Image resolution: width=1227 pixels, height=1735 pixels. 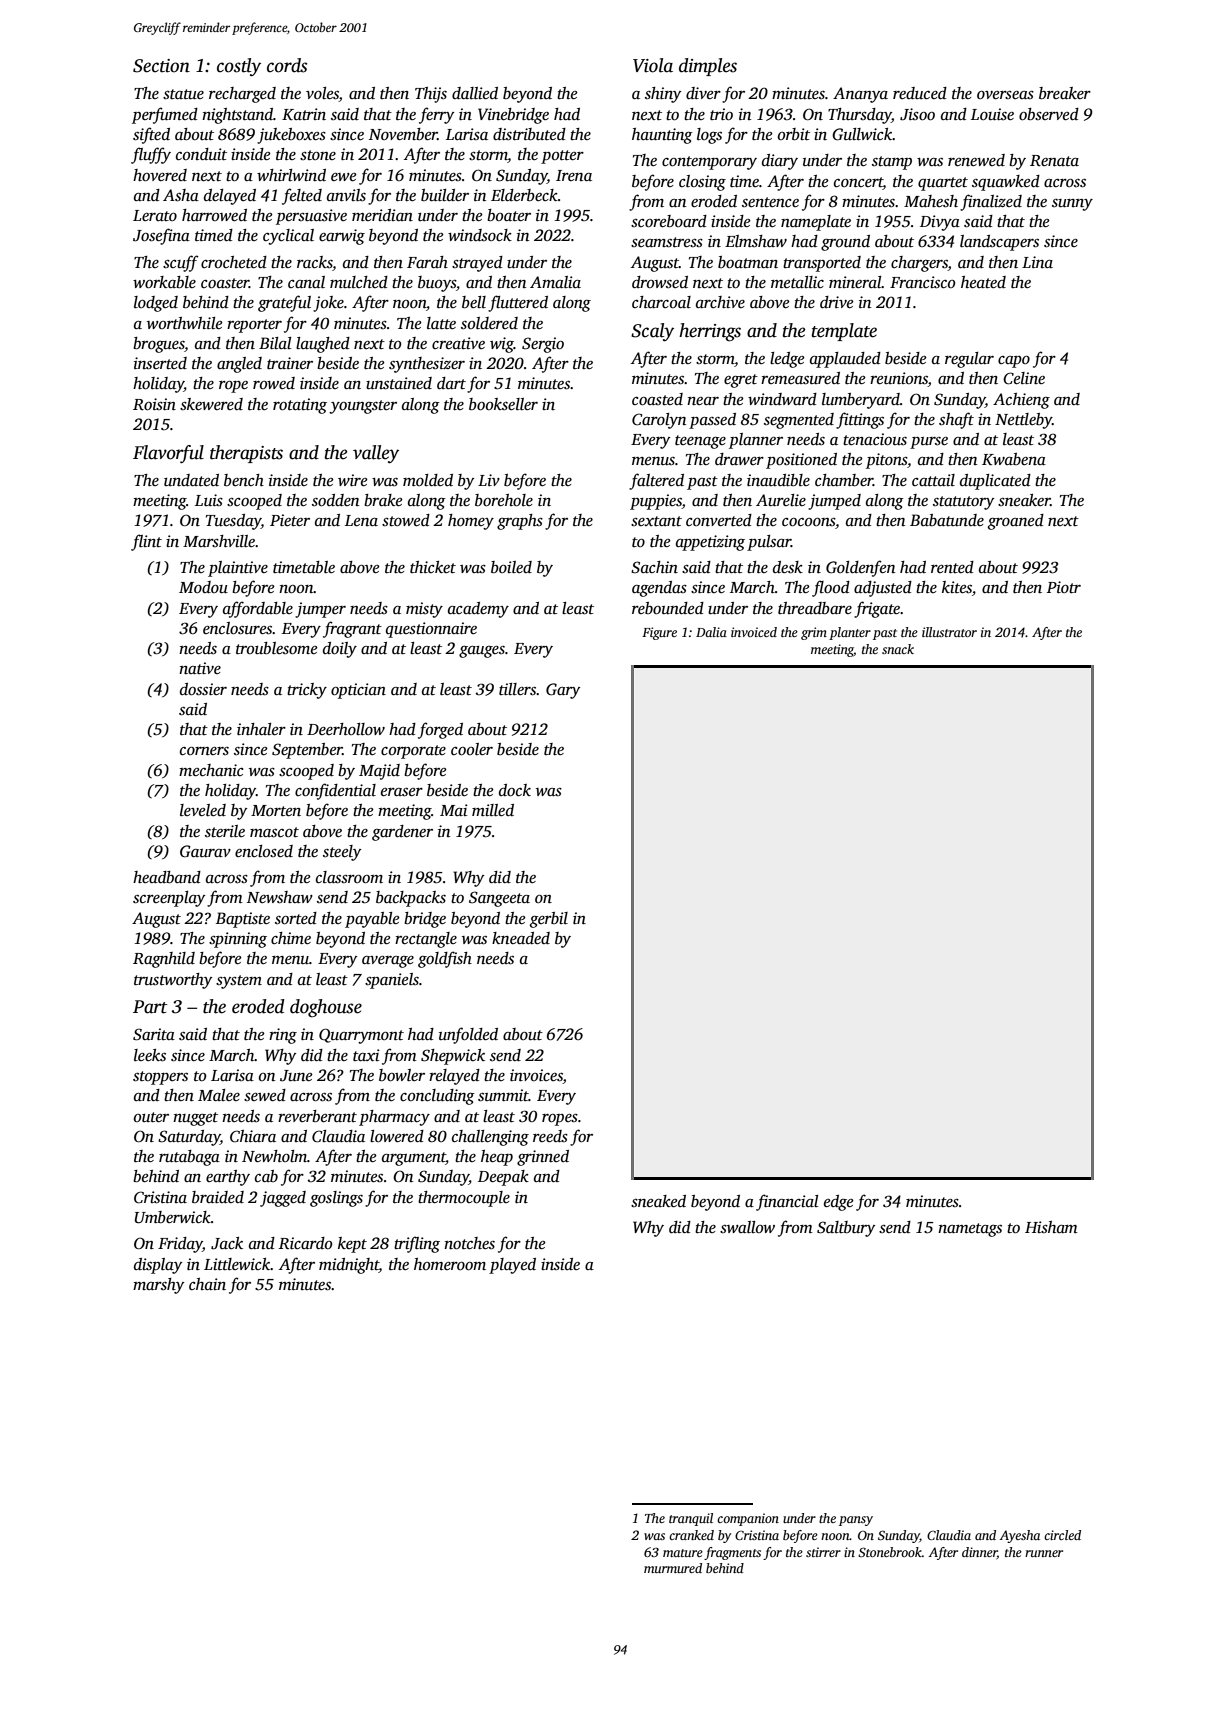 I want to click on invoices, so click(x=536, y=1076).
